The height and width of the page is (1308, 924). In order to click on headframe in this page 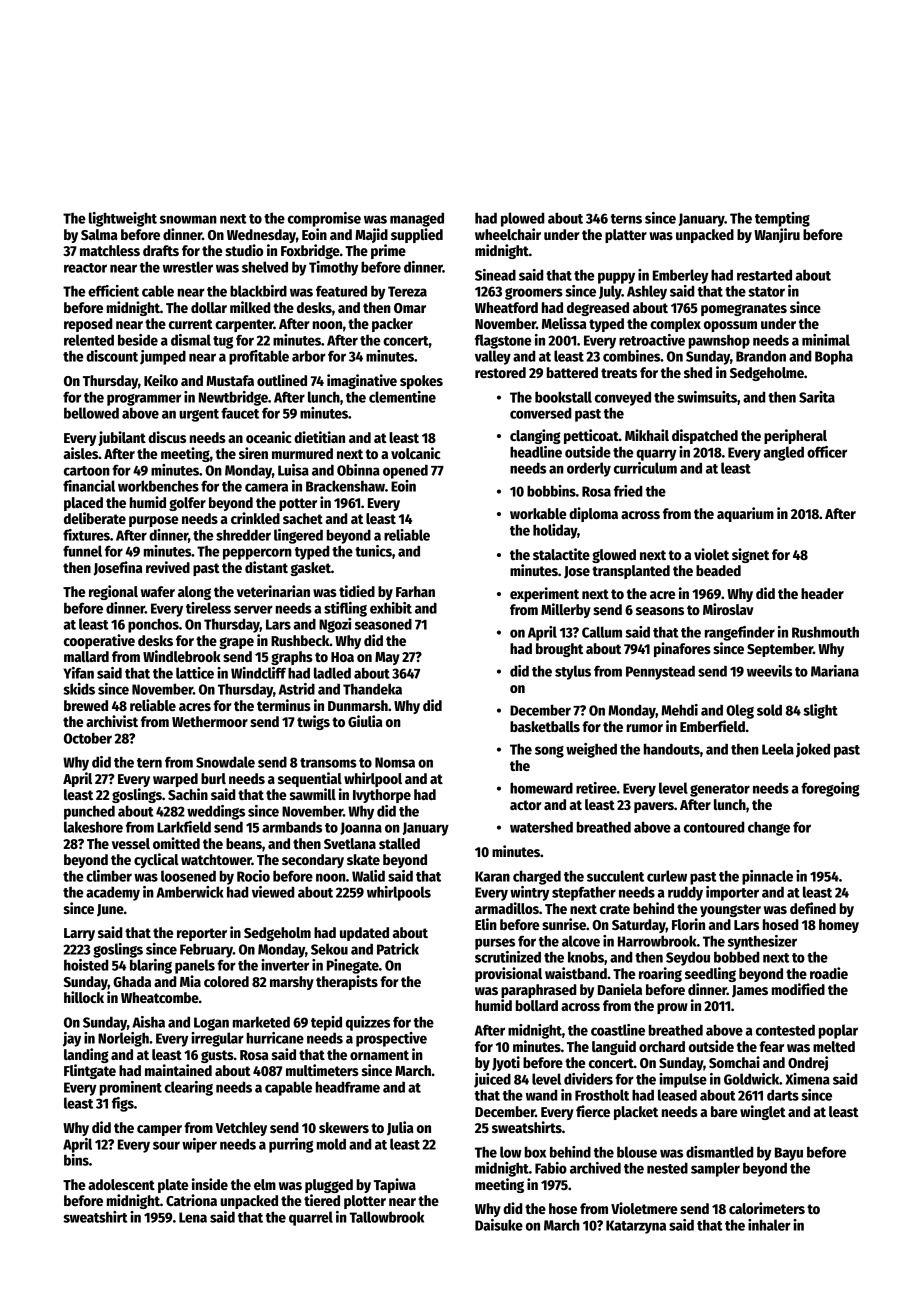, I will do `click(348, 1087)`.
